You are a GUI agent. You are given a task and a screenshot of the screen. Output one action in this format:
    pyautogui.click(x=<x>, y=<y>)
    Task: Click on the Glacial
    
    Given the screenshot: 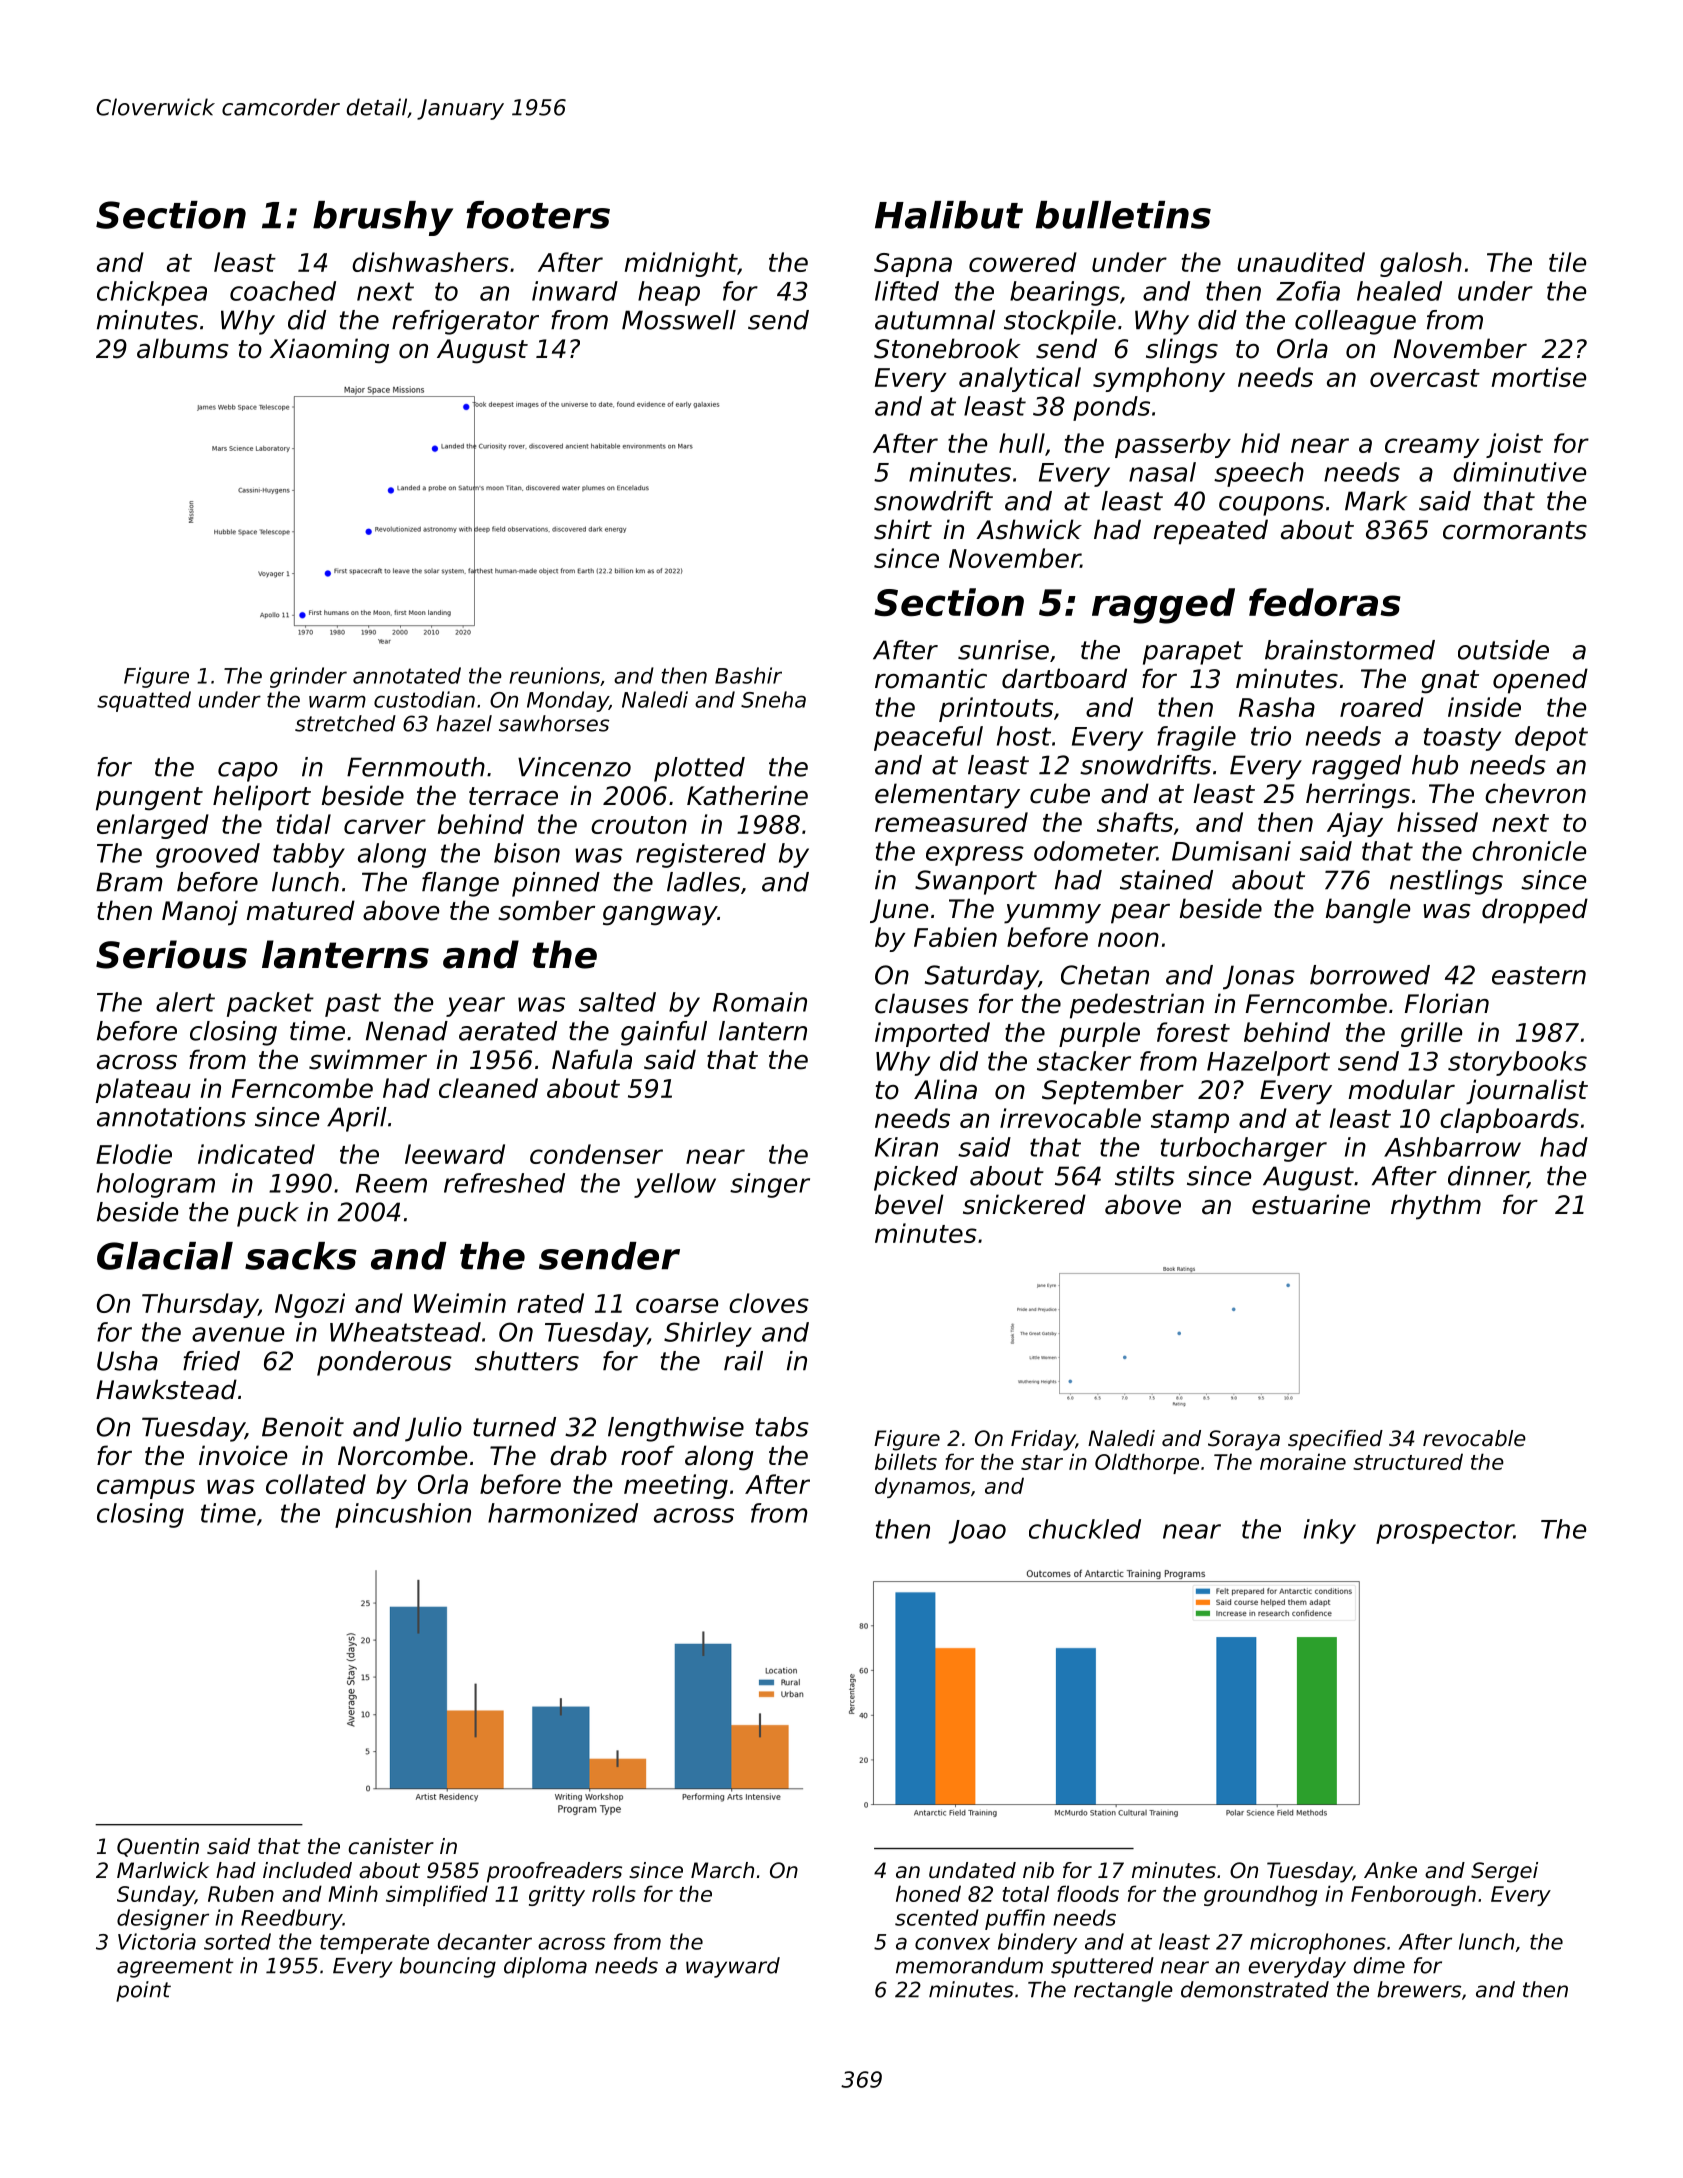 What is the action you would take?
    pyautogui.click(x=165, y=1256)
